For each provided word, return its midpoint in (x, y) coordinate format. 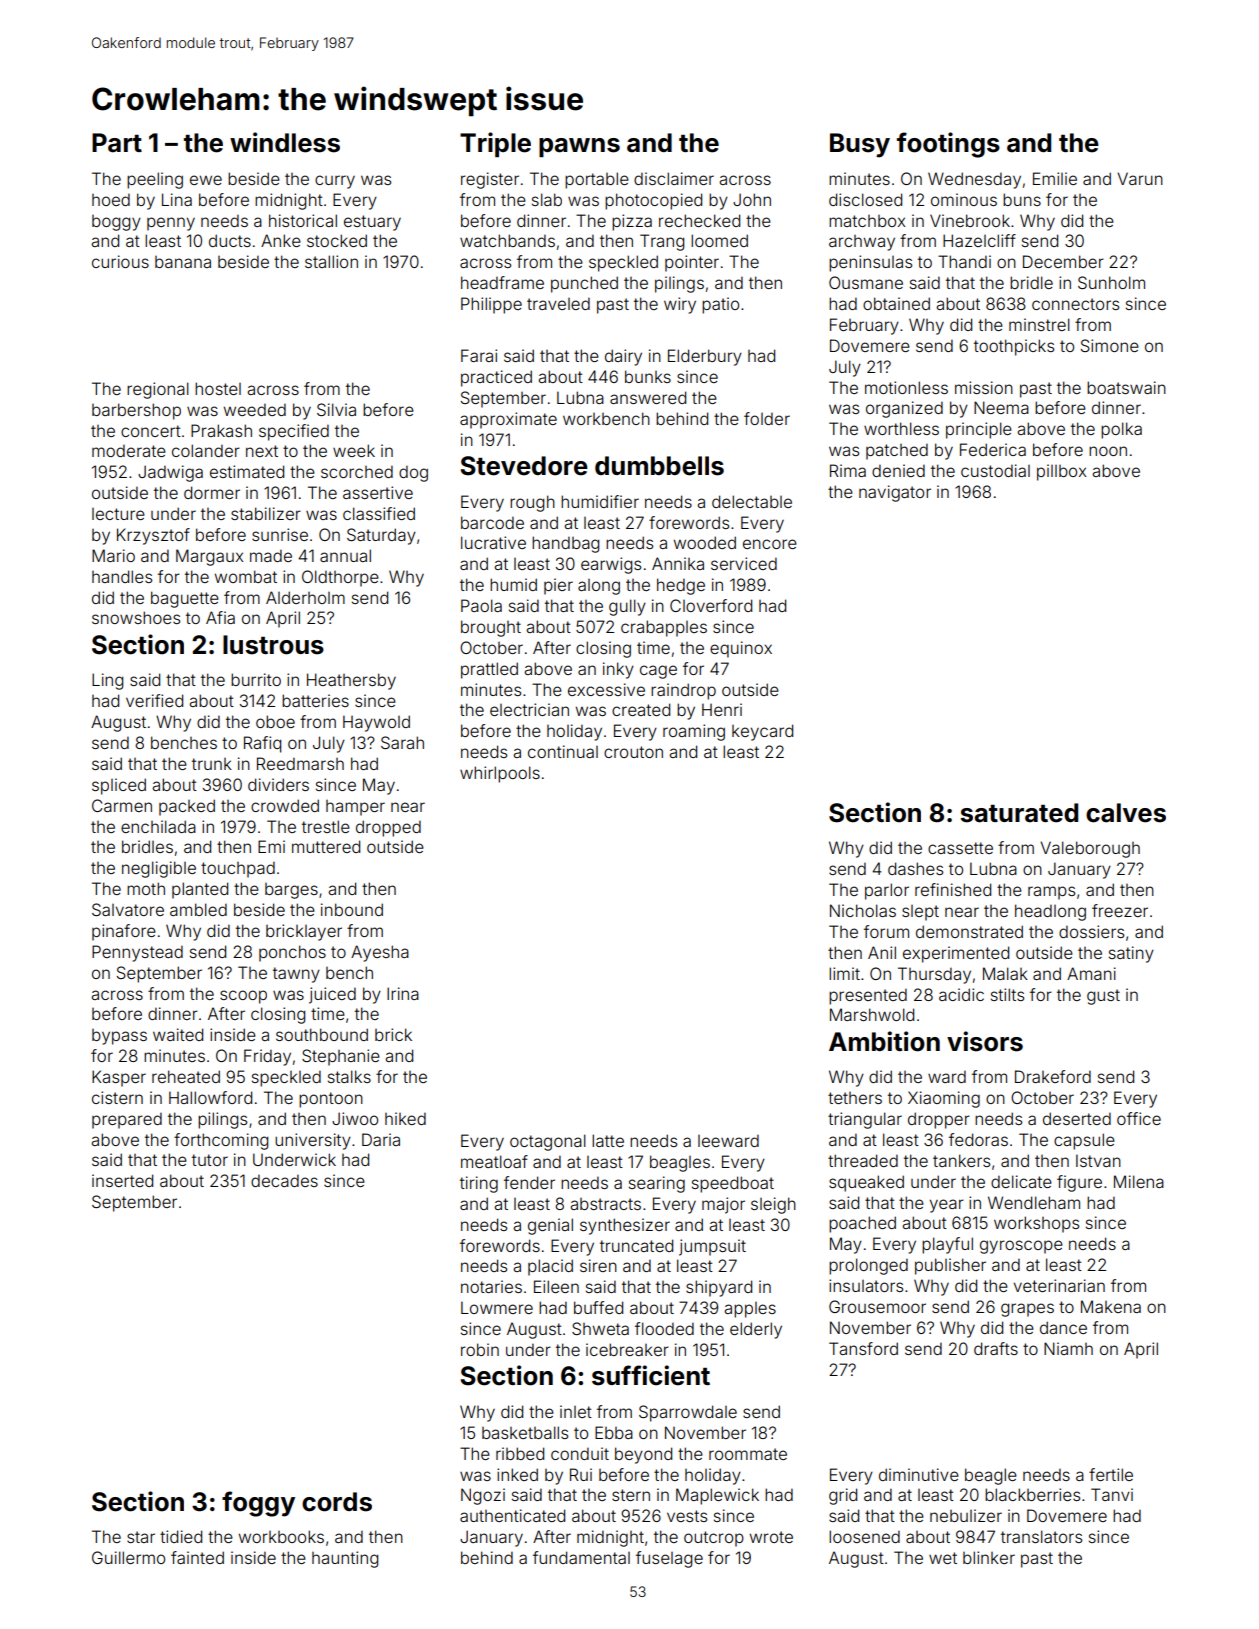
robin (480, 1349)
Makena (1111, 1306)
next (262, 451)
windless (285, 142)
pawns (579, 147)
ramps (1051, 893)
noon (1108, 451)
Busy (860, 145)
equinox (741, 649)
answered (648, 397)
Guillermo (128, 1557)
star (141, 1537)
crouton (633, 752)
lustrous (273, 645)
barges (291, 891)
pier (558, 586)
